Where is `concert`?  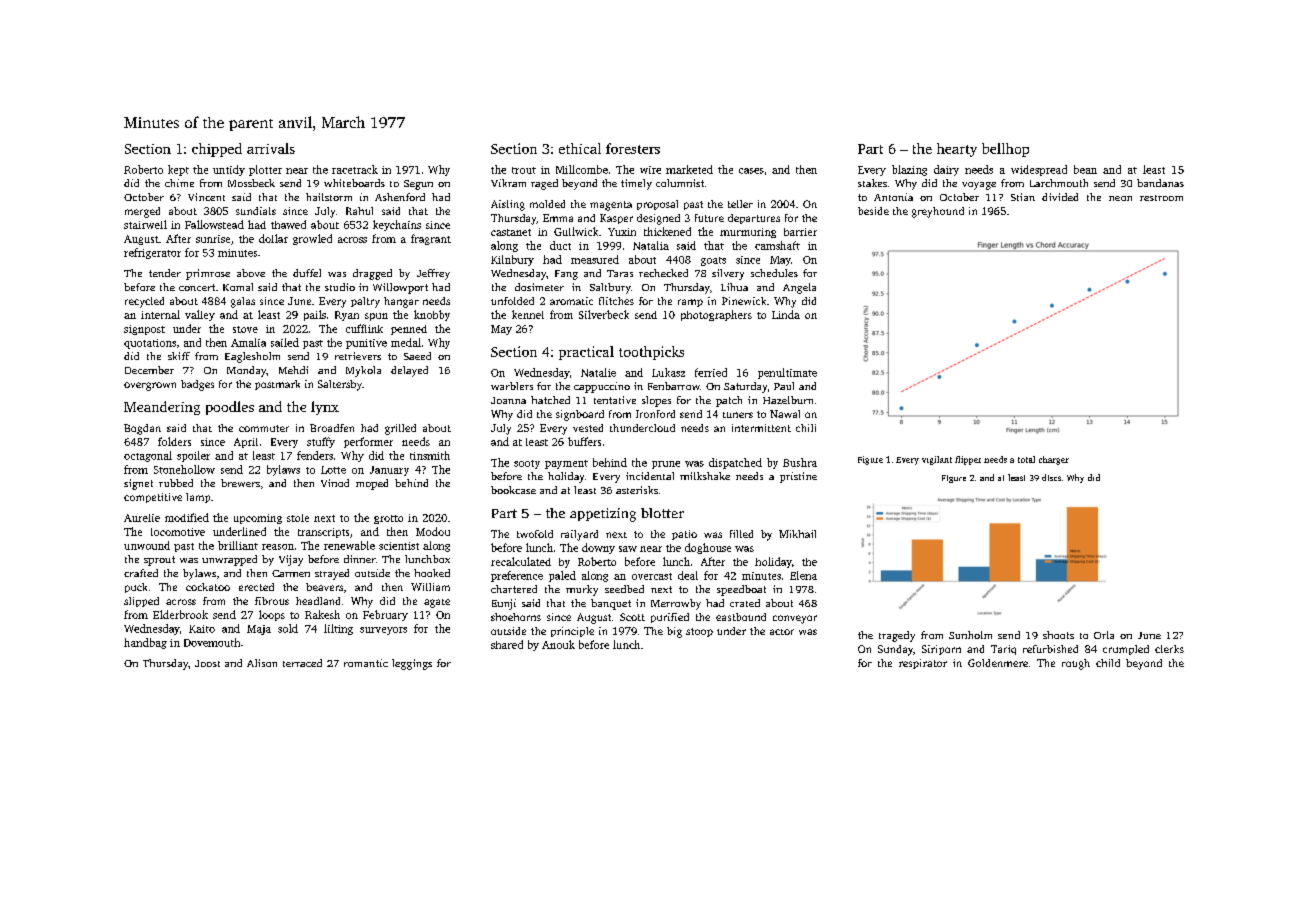
concert is located at coordinates (197, 287).
